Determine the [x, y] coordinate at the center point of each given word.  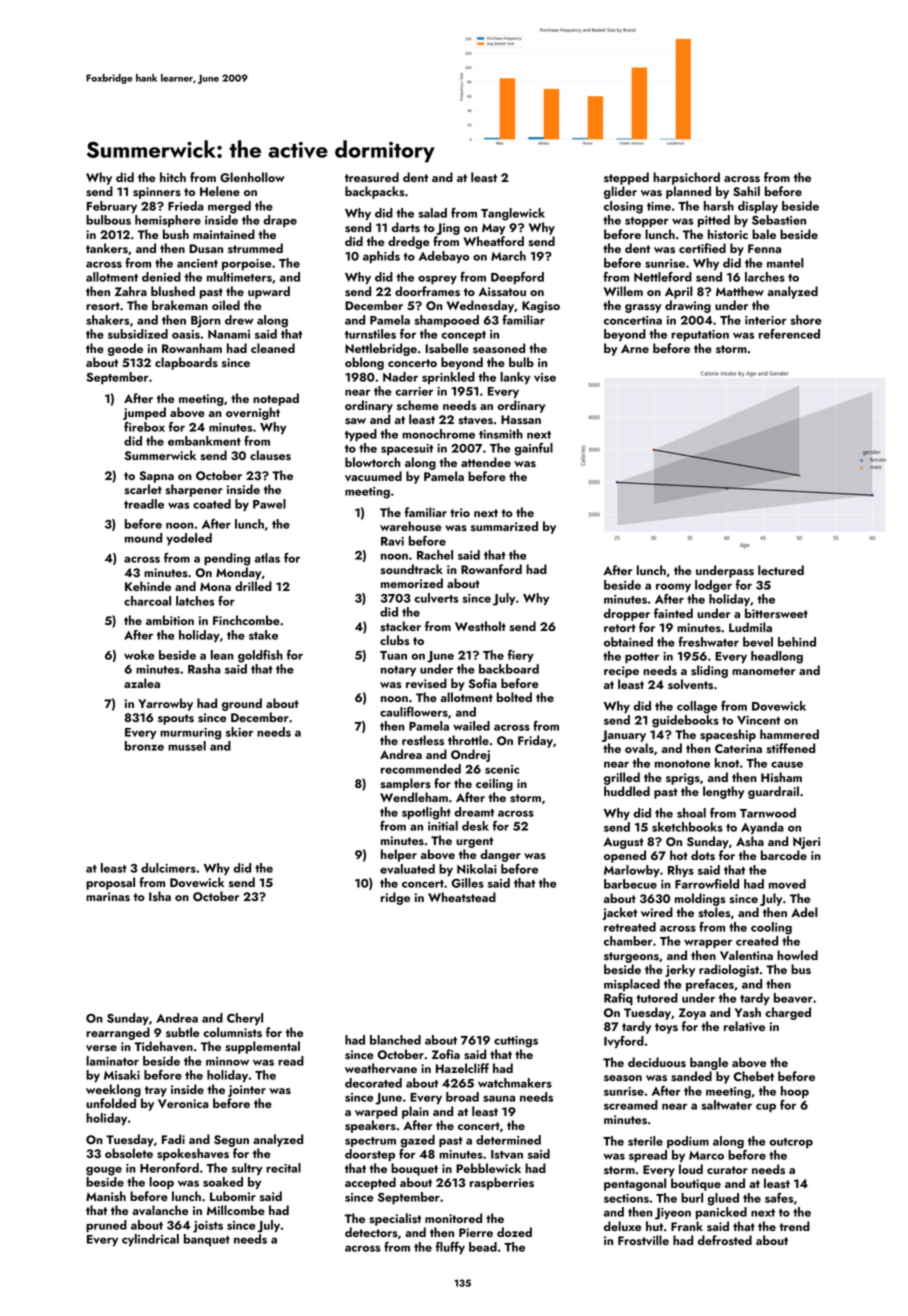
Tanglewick [513, 214]
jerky [680, 970]
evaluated [407, 869]
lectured [781, 570]
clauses [270, 455]
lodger [713, 586]
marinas [108, 897]
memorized [412, 583]
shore [806, 320]
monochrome [438, 434]
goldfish [260, 656]
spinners [157, 193]
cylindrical [150, 1240]
